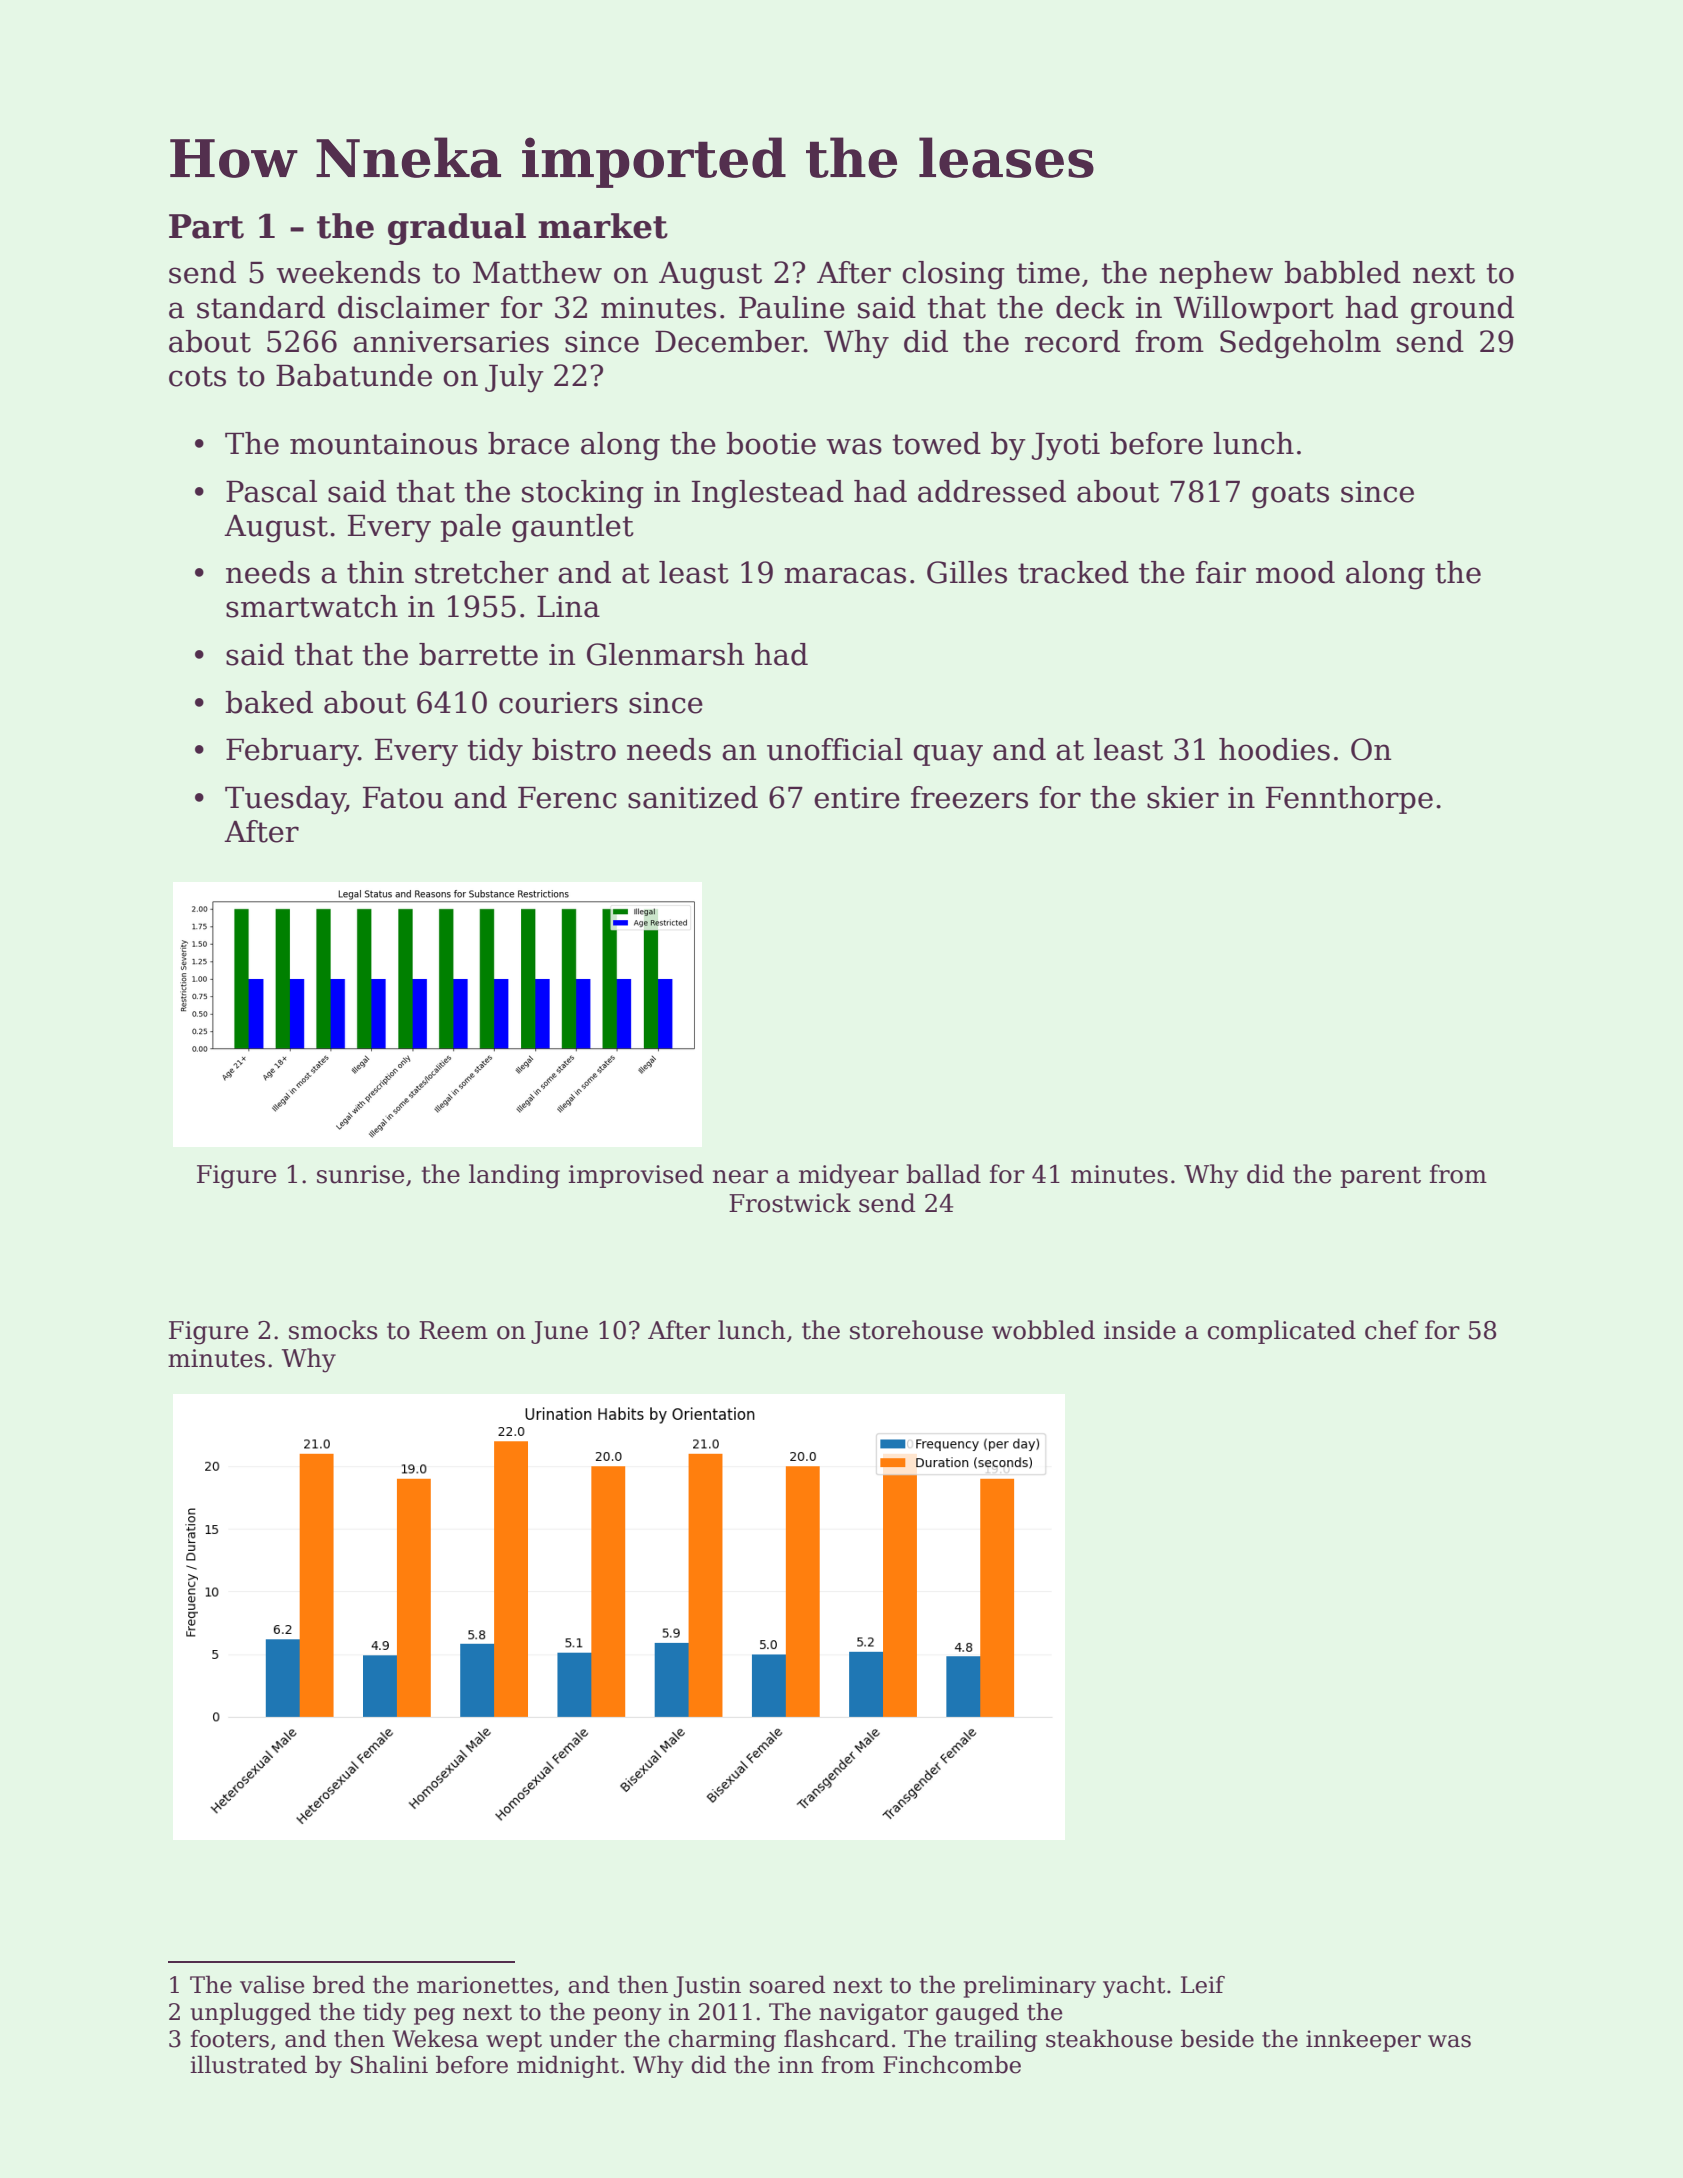  What do you see at coordinates (272, 1984) in the screenshot?
I see `valise` at bounding box center [272, 1984].
